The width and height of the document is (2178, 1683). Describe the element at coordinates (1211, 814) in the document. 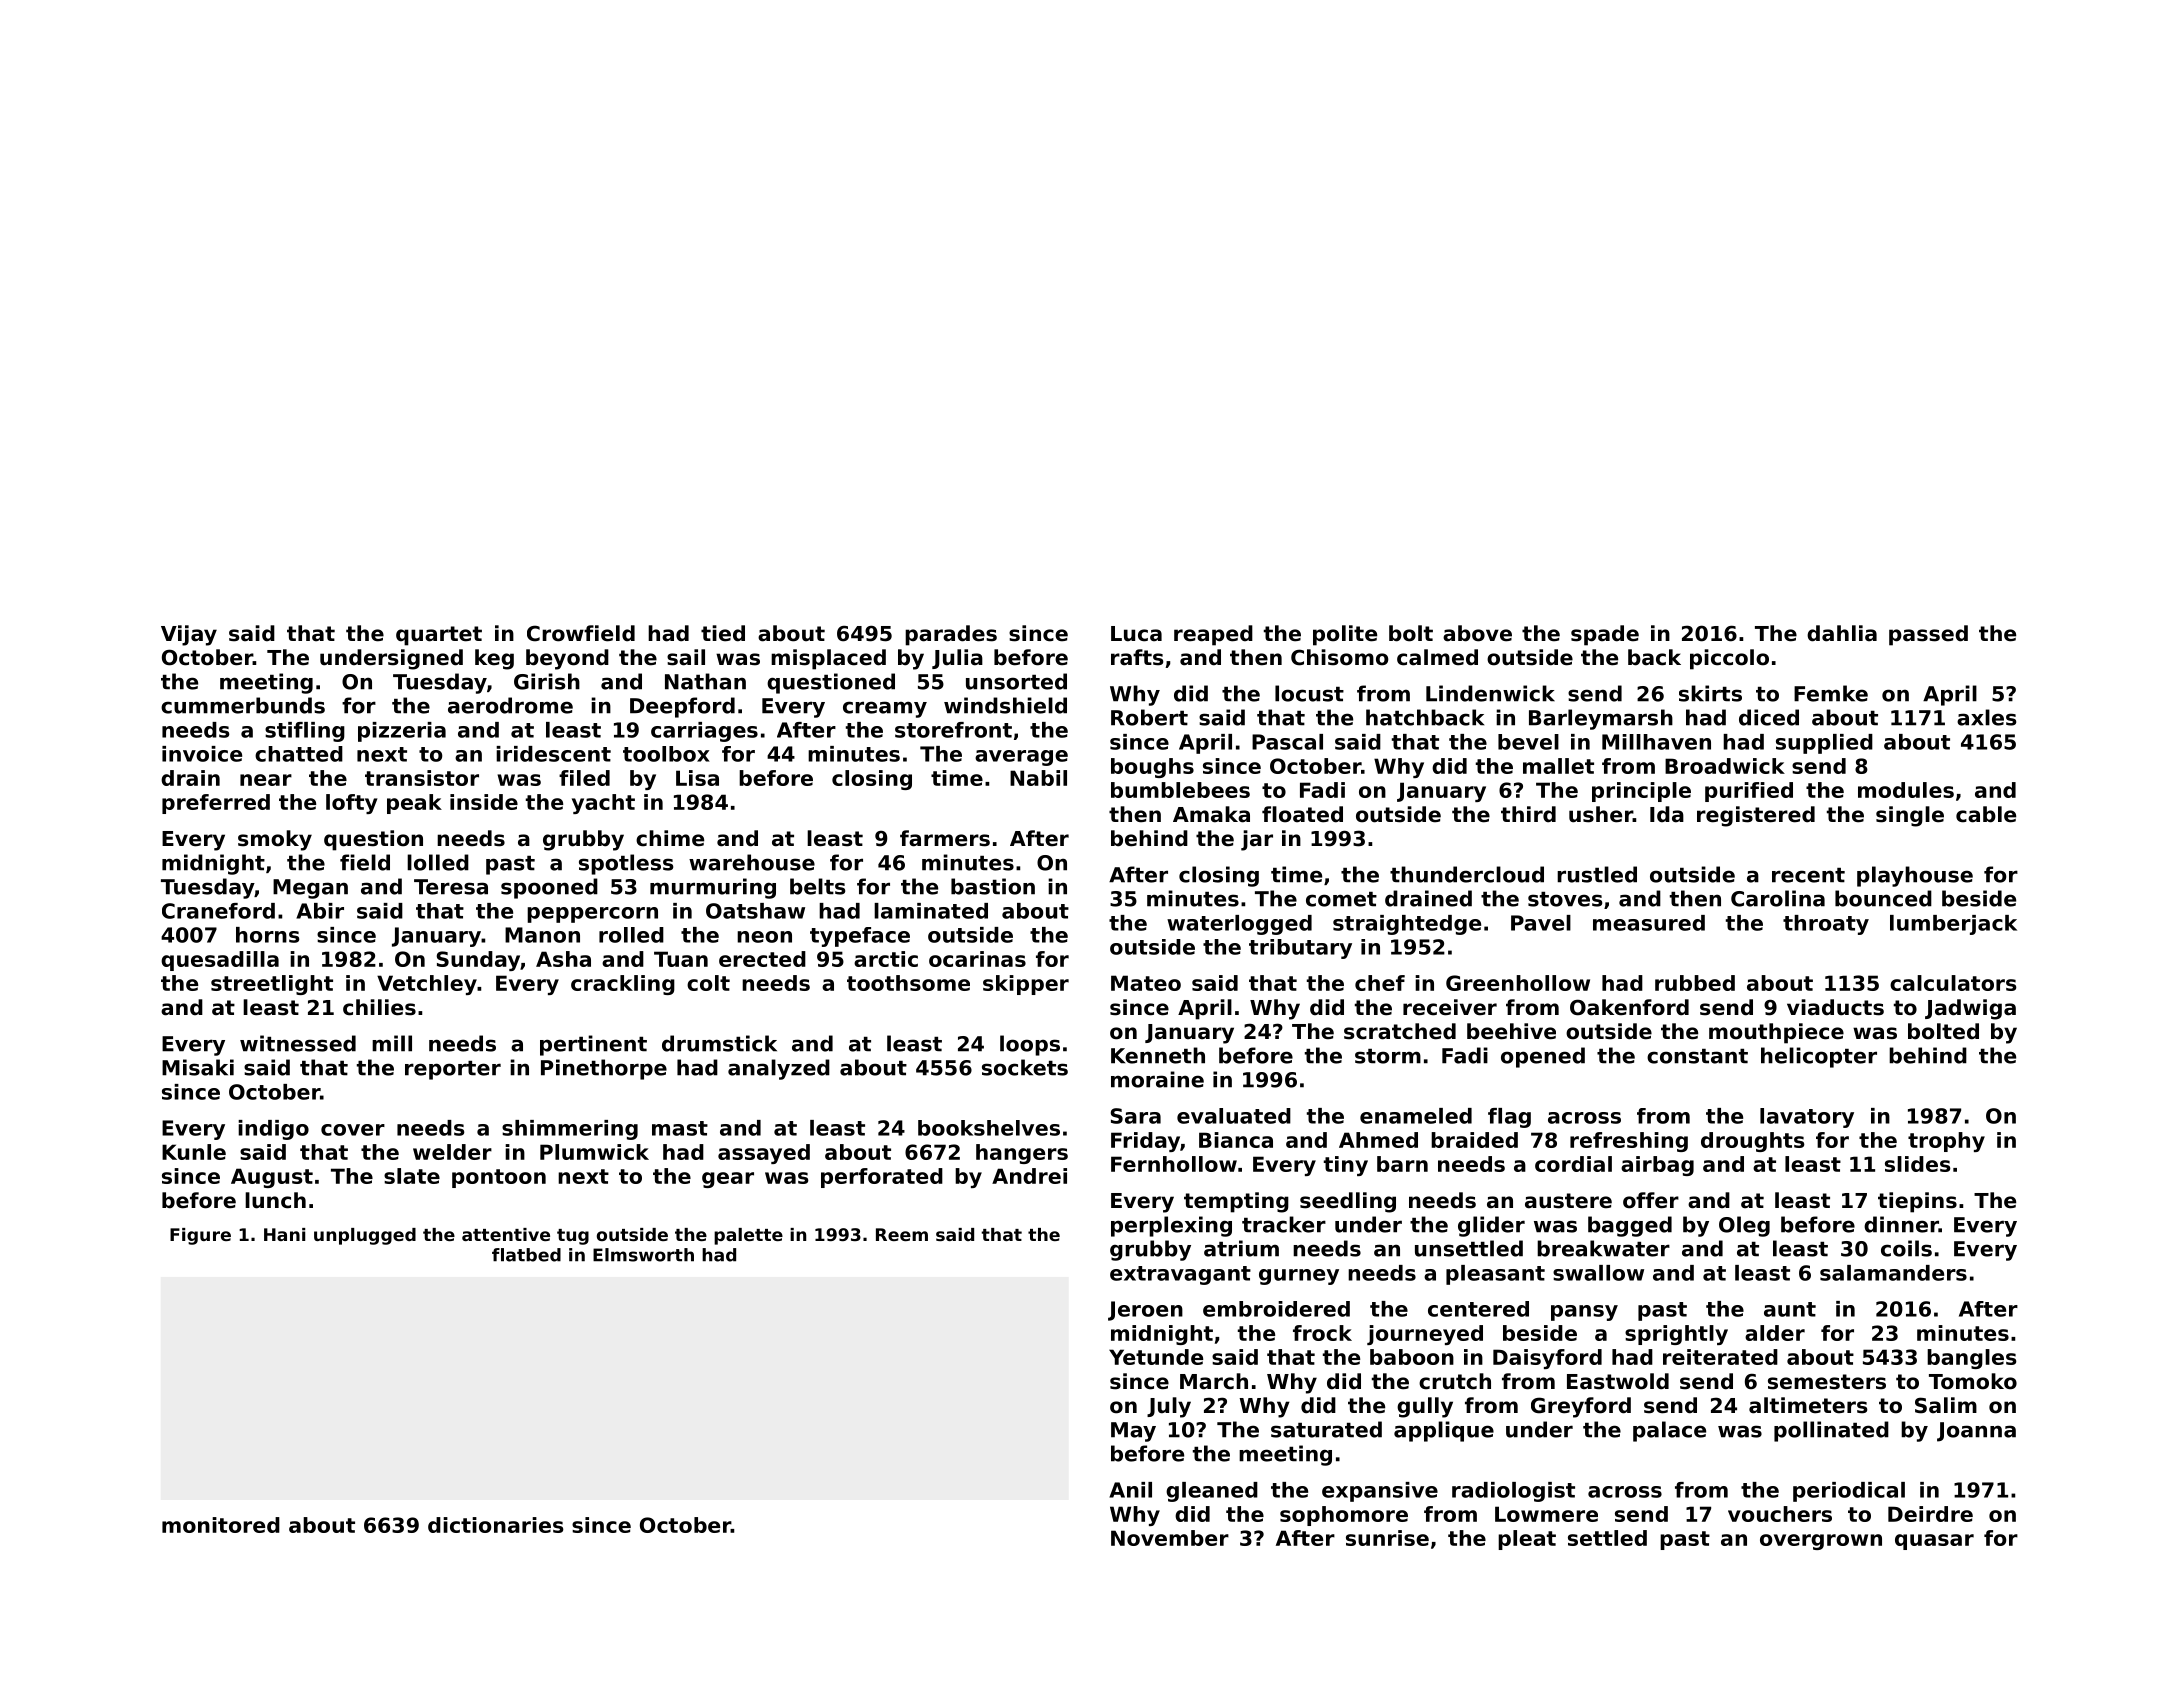

I see `Amaka` at that location.
